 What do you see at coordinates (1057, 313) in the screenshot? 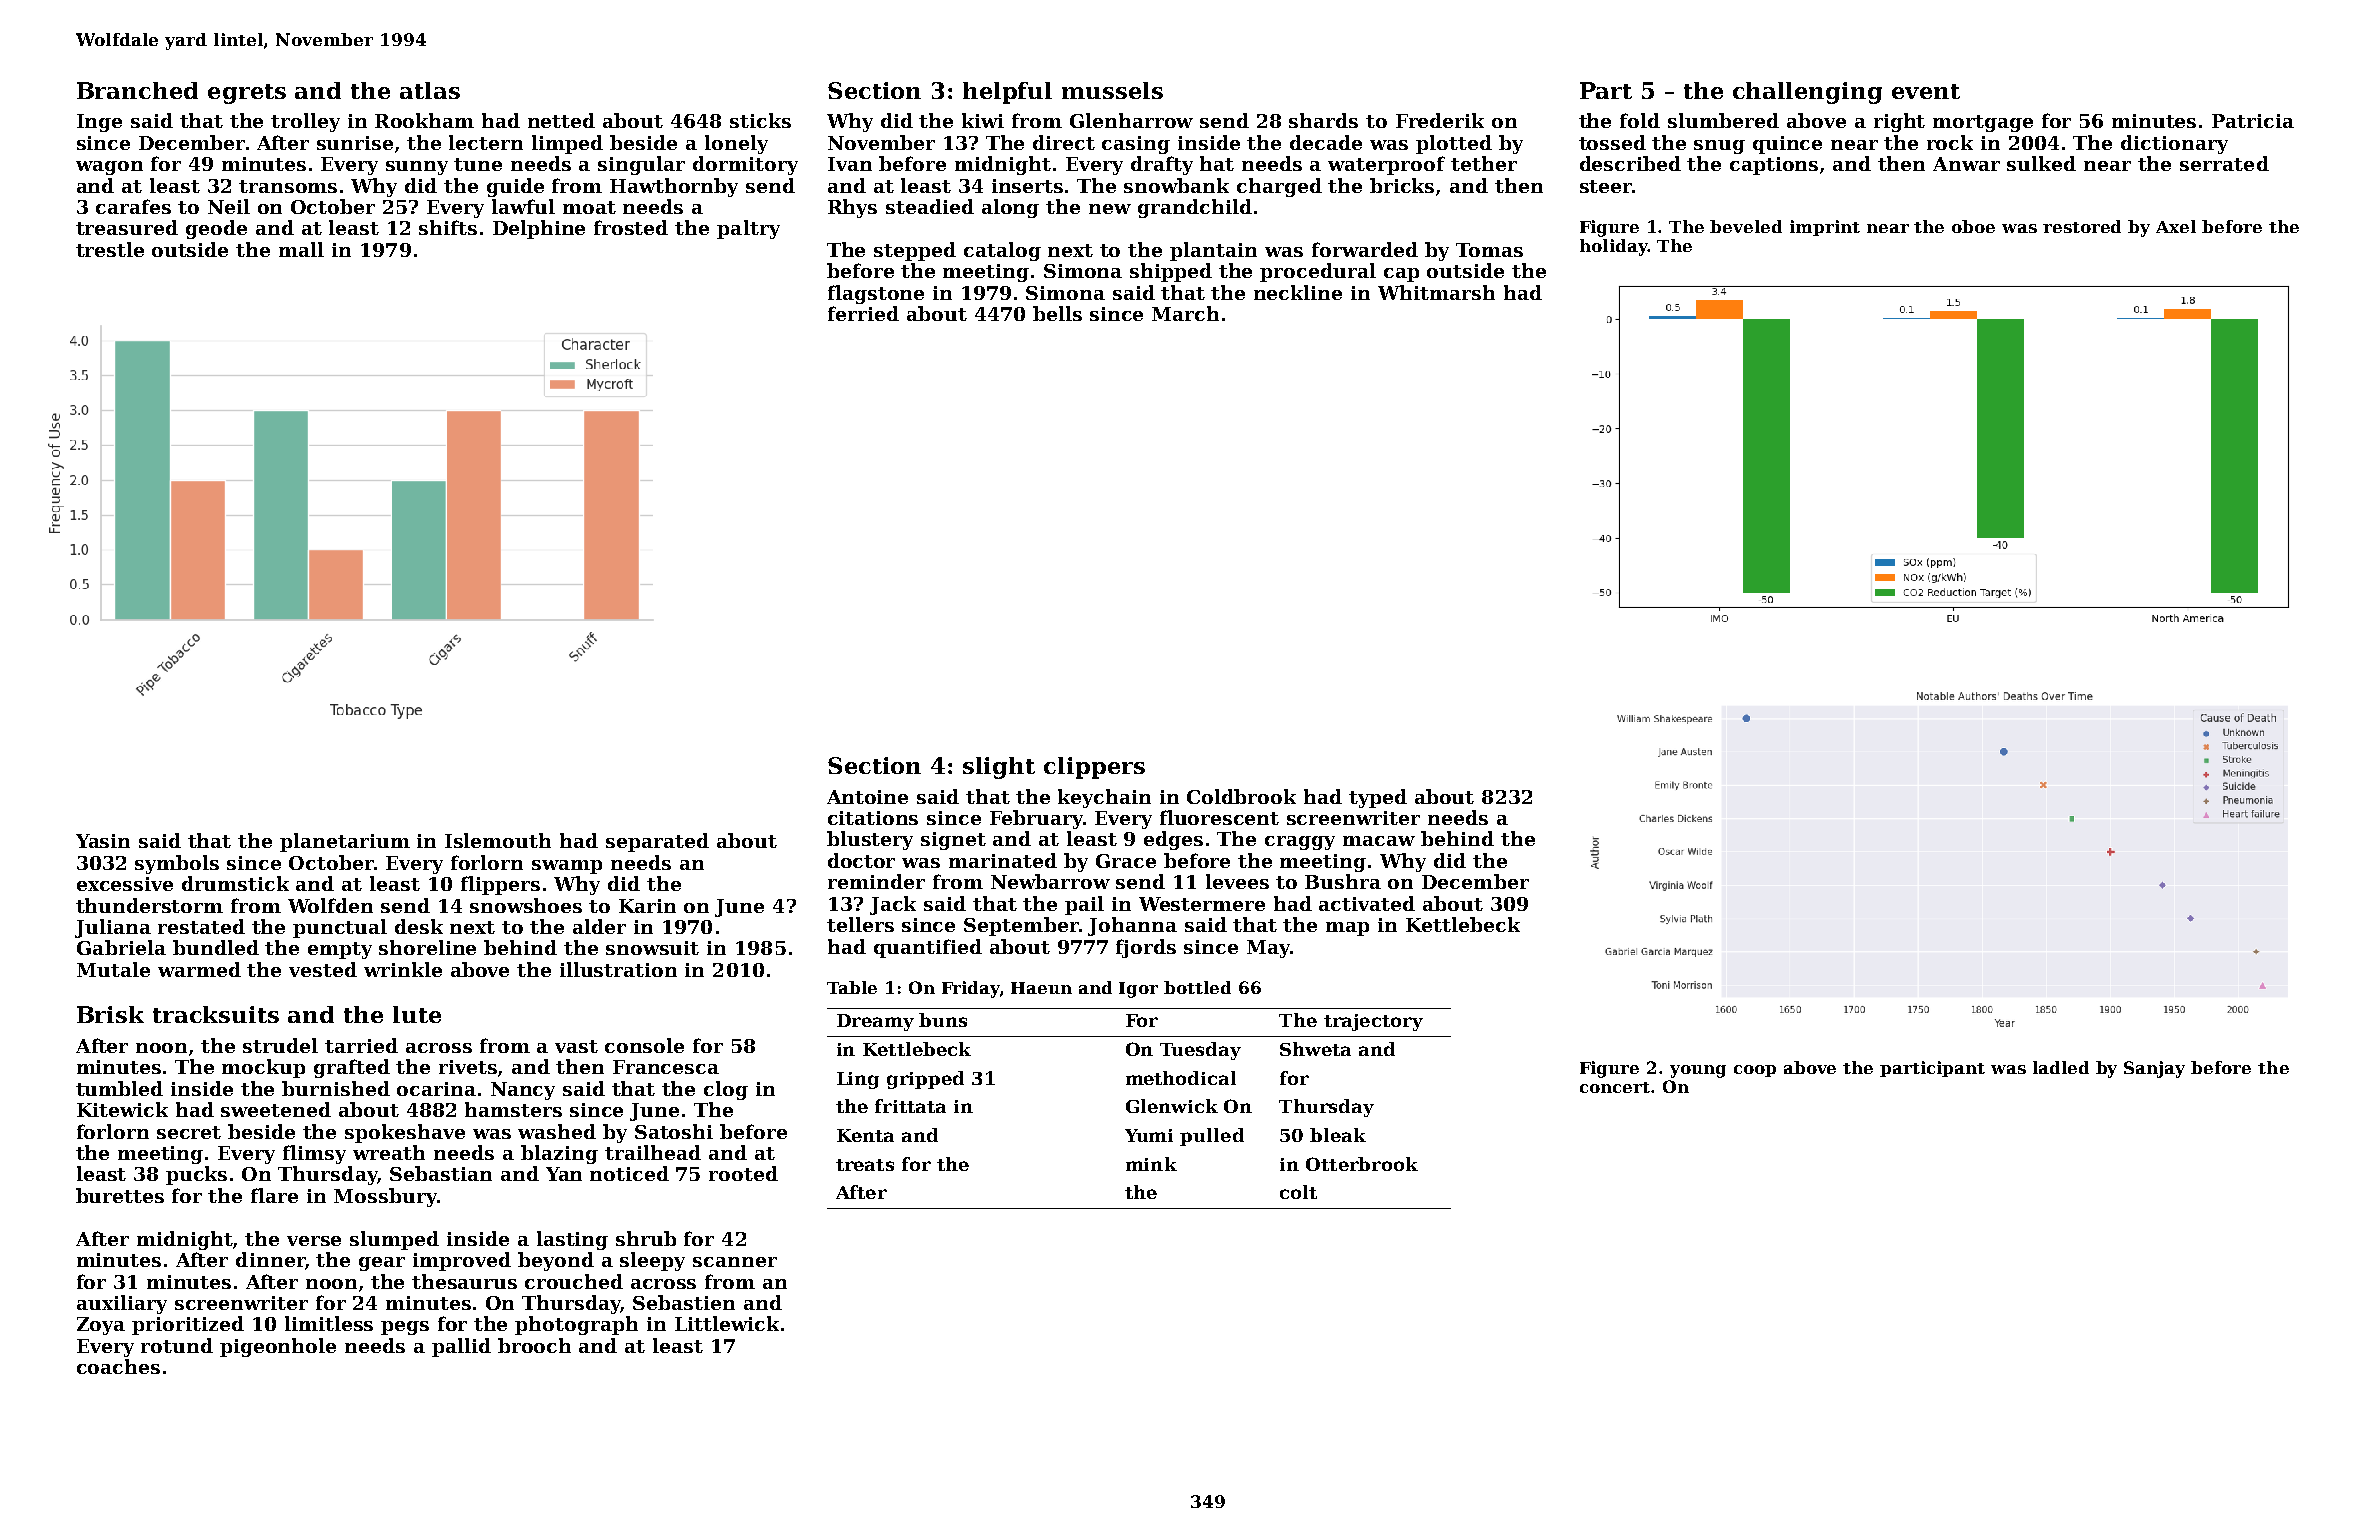
I see `bells` at bounding box center [1057, 313].
